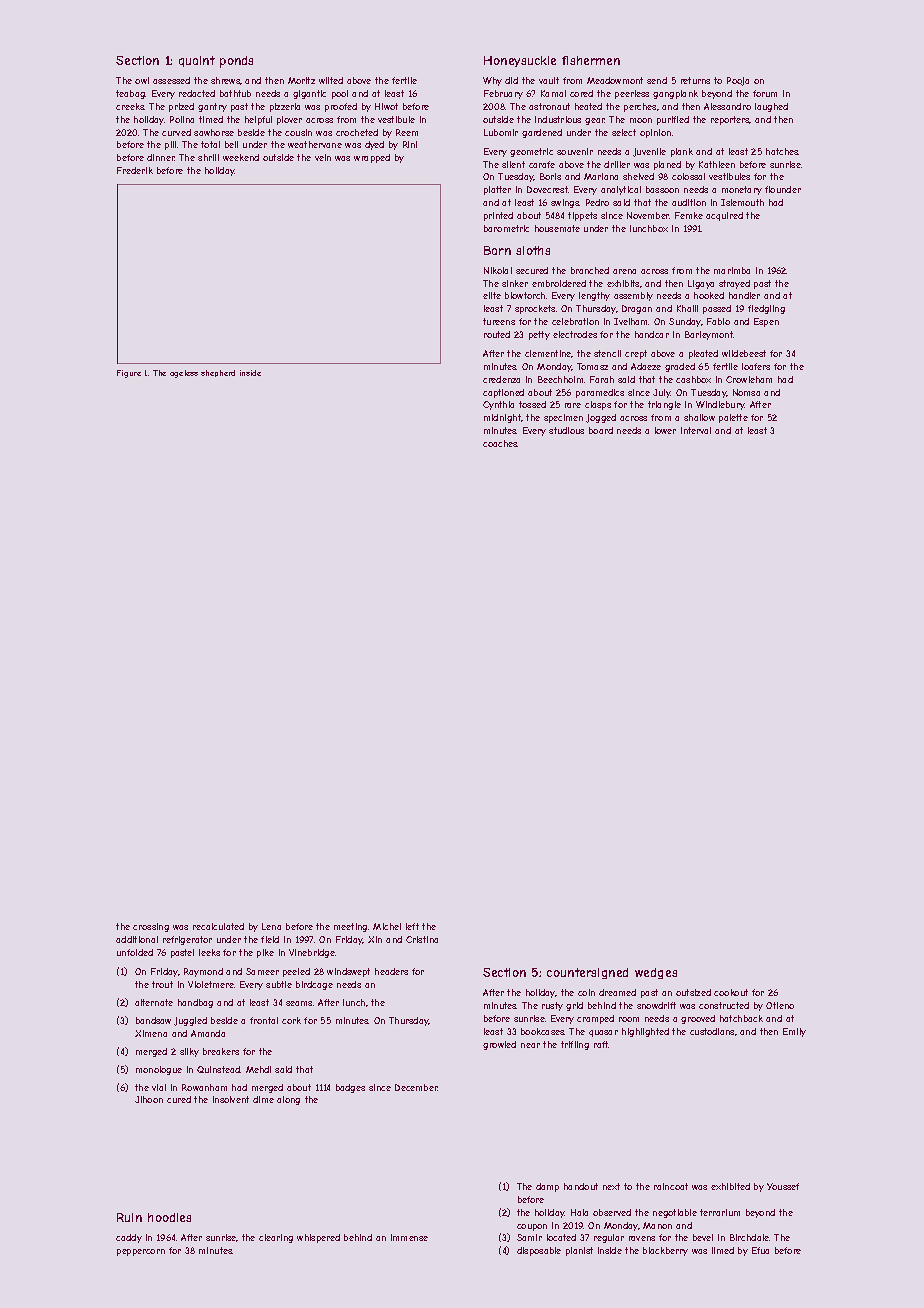 This image has width=924, height=1308. I want to click on laughed, so click(771, 107).
